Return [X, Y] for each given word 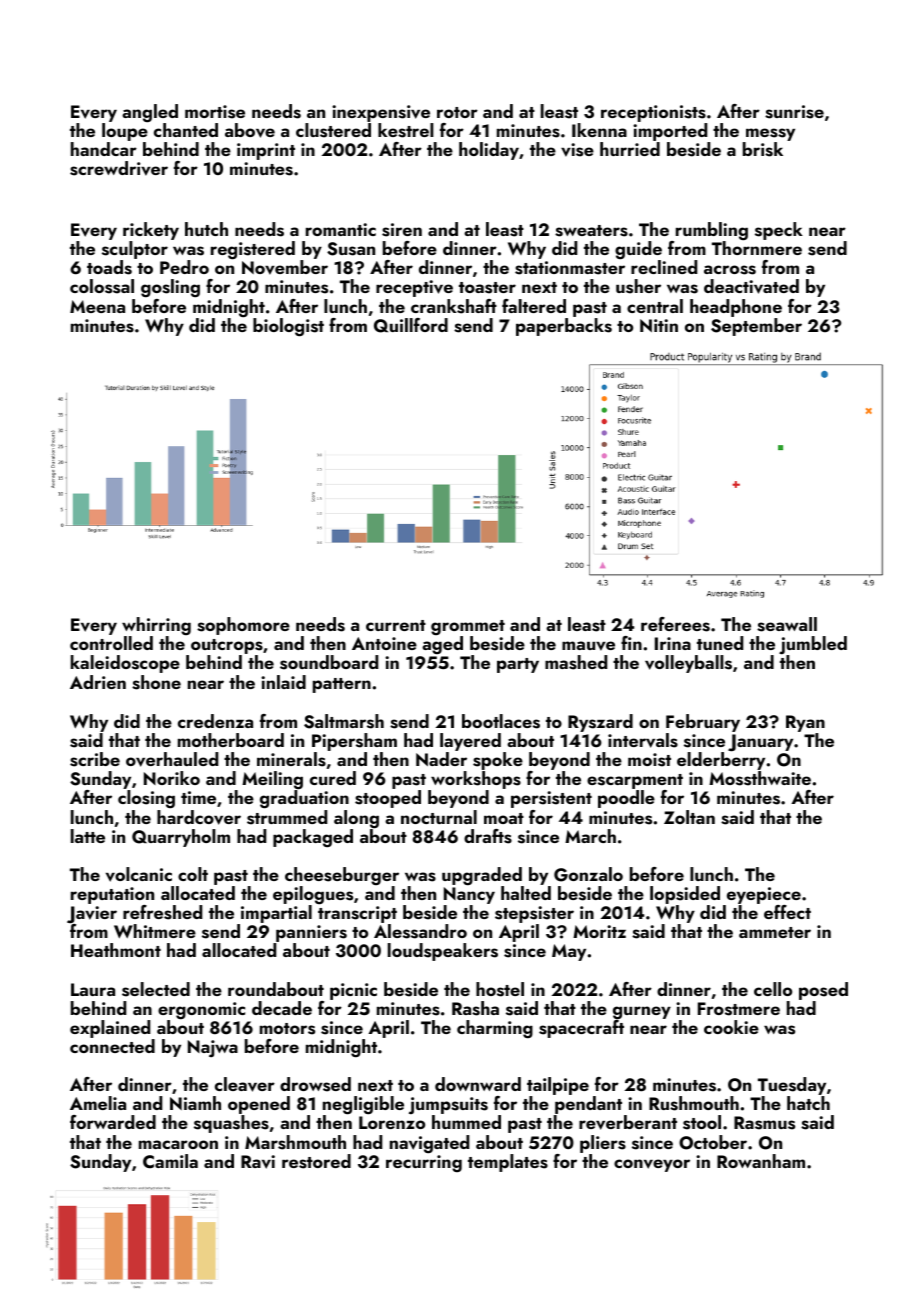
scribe [95, 759]
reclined [664, 267]
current [396, 625]
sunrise [794, 112]
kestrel [406, 130]
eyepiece [764, 895]
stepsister [534, 914]
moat [504, 818]
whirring [156, 626]
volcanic [139, 874]
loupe [125, 132]
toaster [487, 288]
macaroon [178, 1144]
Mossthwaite [760, 778]
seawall [787, 624]
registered [253, 250]
